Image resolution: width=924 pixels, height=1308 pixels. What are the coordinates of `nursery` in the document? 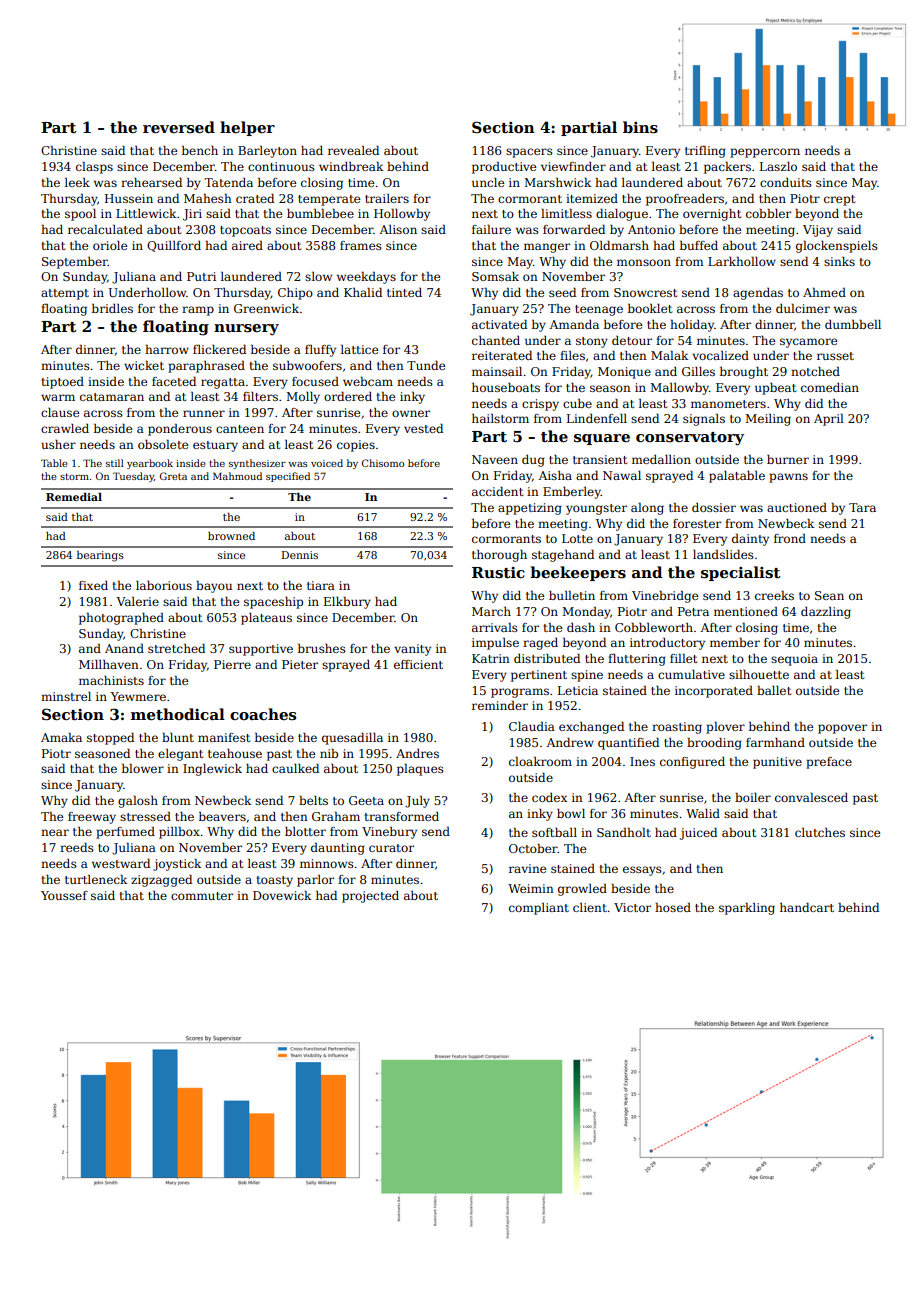 It's located at (246, 330).
